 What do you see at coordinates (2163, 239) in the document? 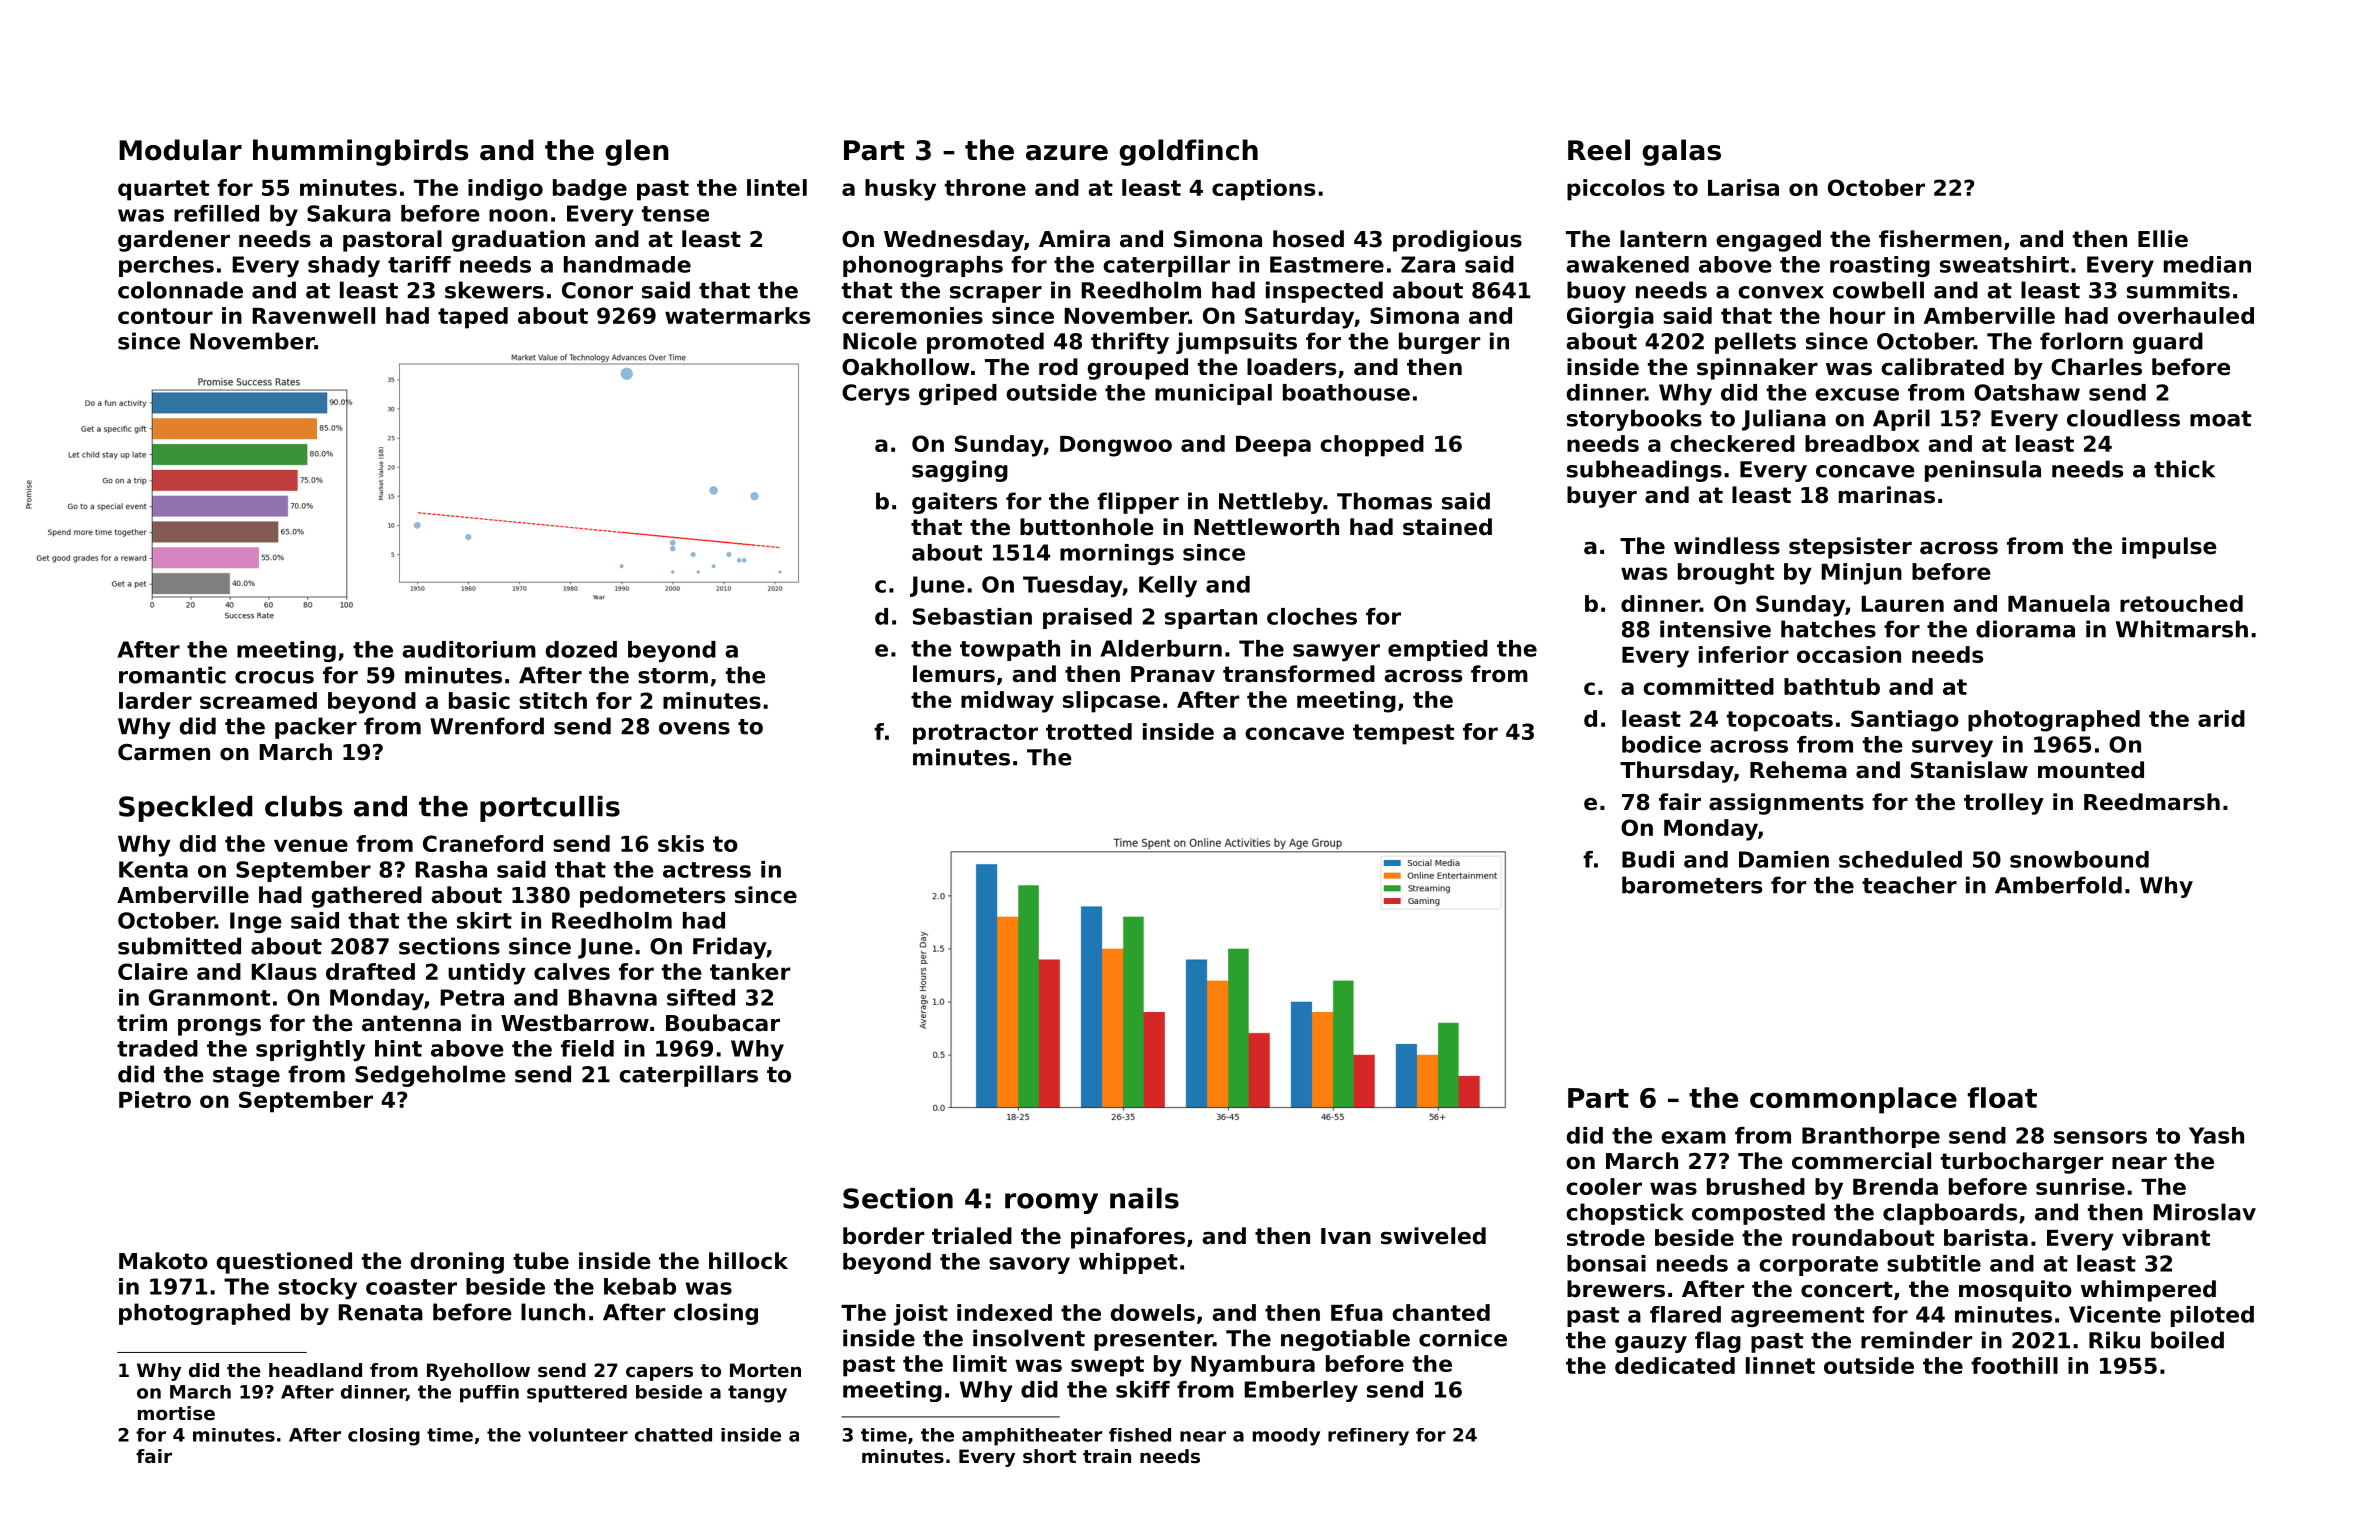
I see `Ellie` at bounding box center [2163, 239].
